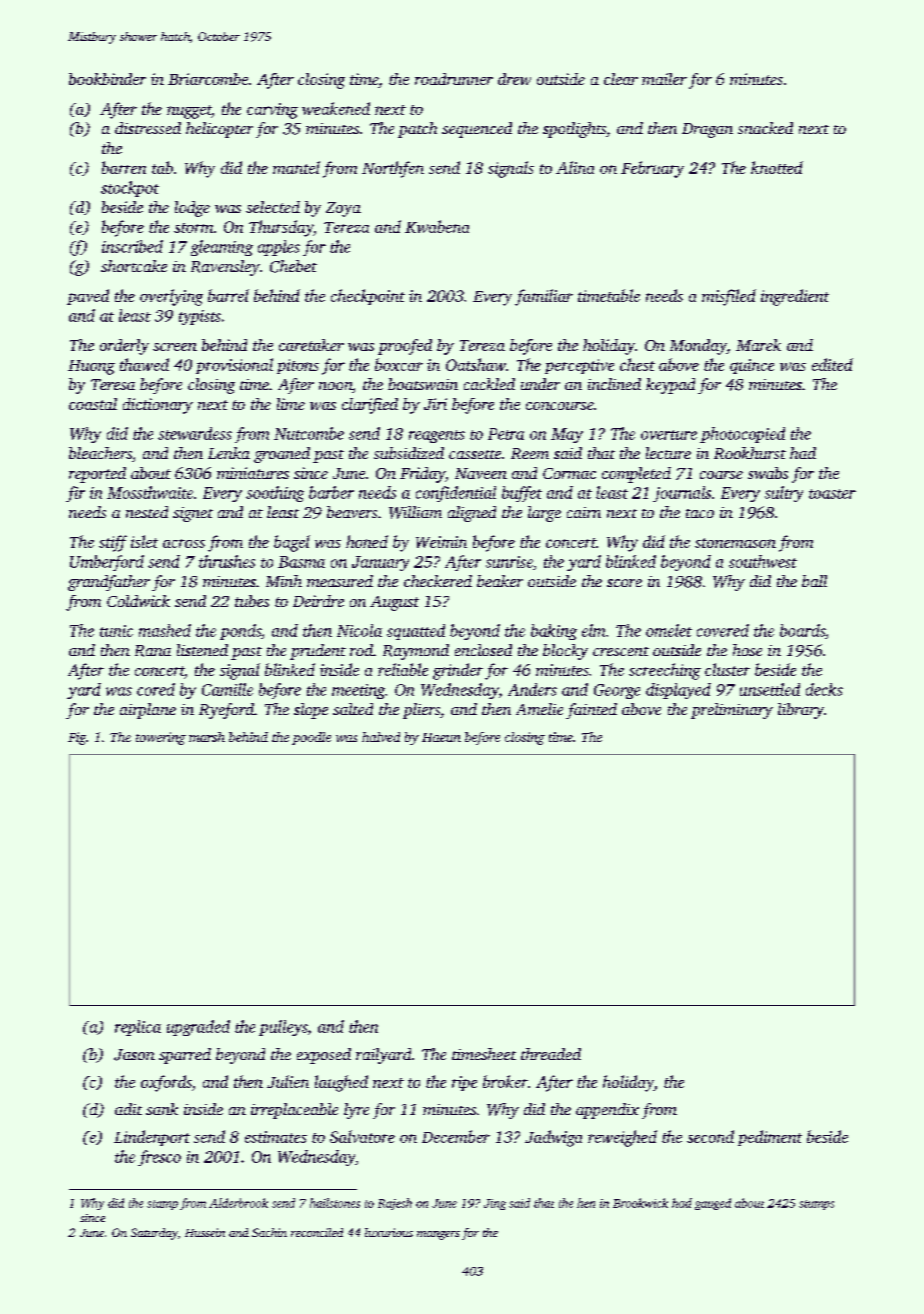 Image resolution: width=924 pixels, height=1314 pixels. I want to click on pulleys, so click(283, 1028).
